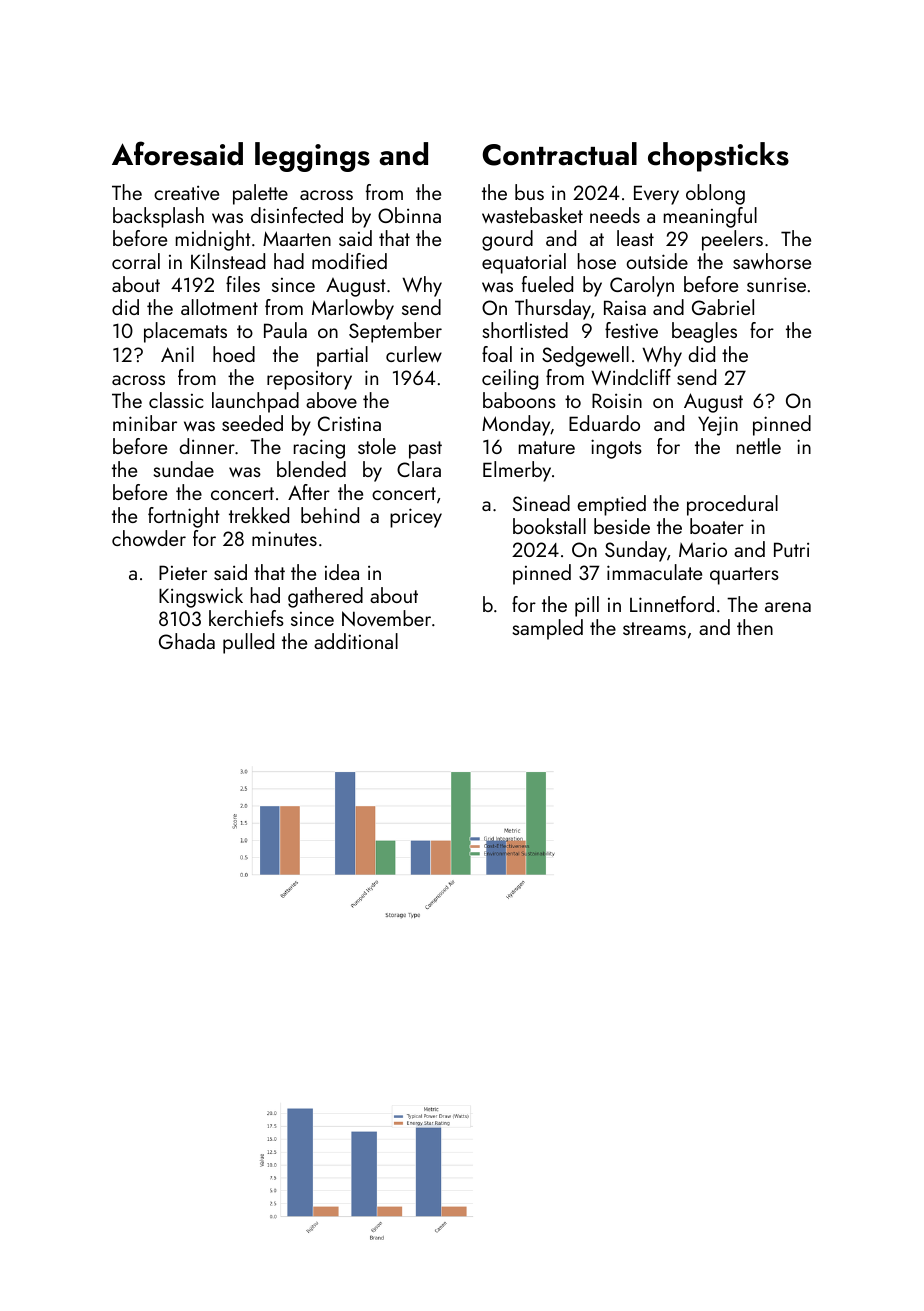  I want to click on festive, so click(631, 330).
